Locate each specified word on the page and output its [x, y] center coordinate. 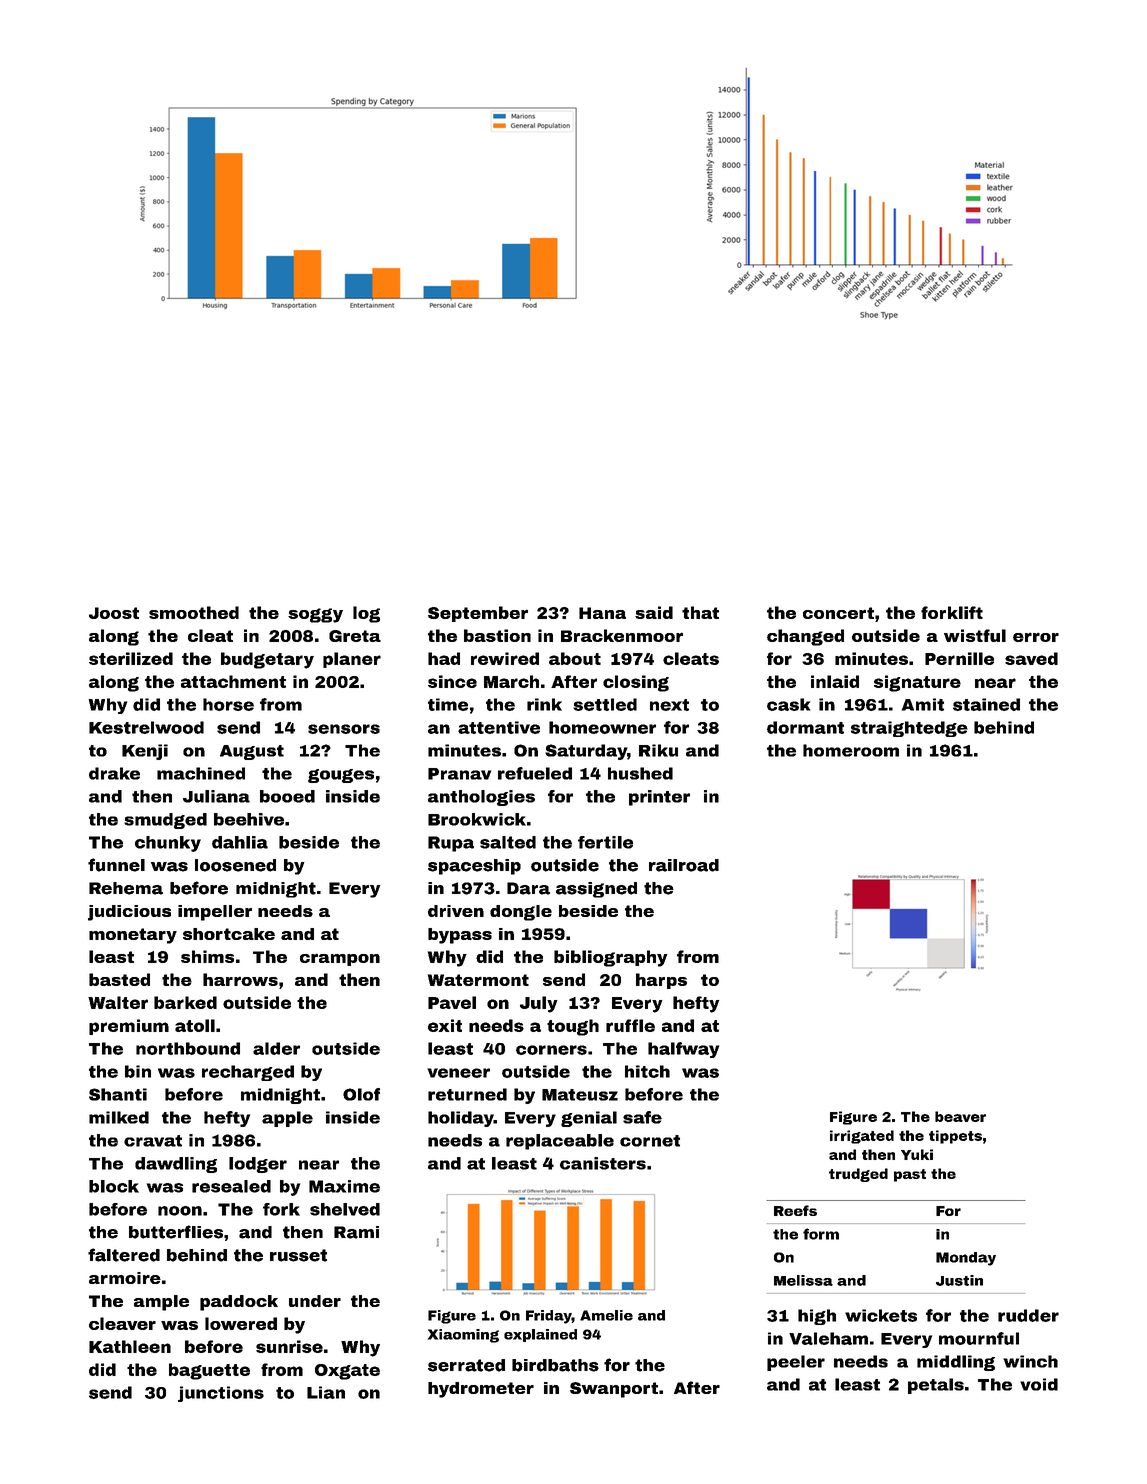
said [654, 612]
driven [456, 911]
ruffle [630, 1025]
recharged [248, 1073]
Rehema [126, 888]
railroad [684, 865]
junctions [221, 1394]
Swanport [614, 1390]
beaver [960, 1116]
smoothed [194, 612]
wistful [975, 635]
